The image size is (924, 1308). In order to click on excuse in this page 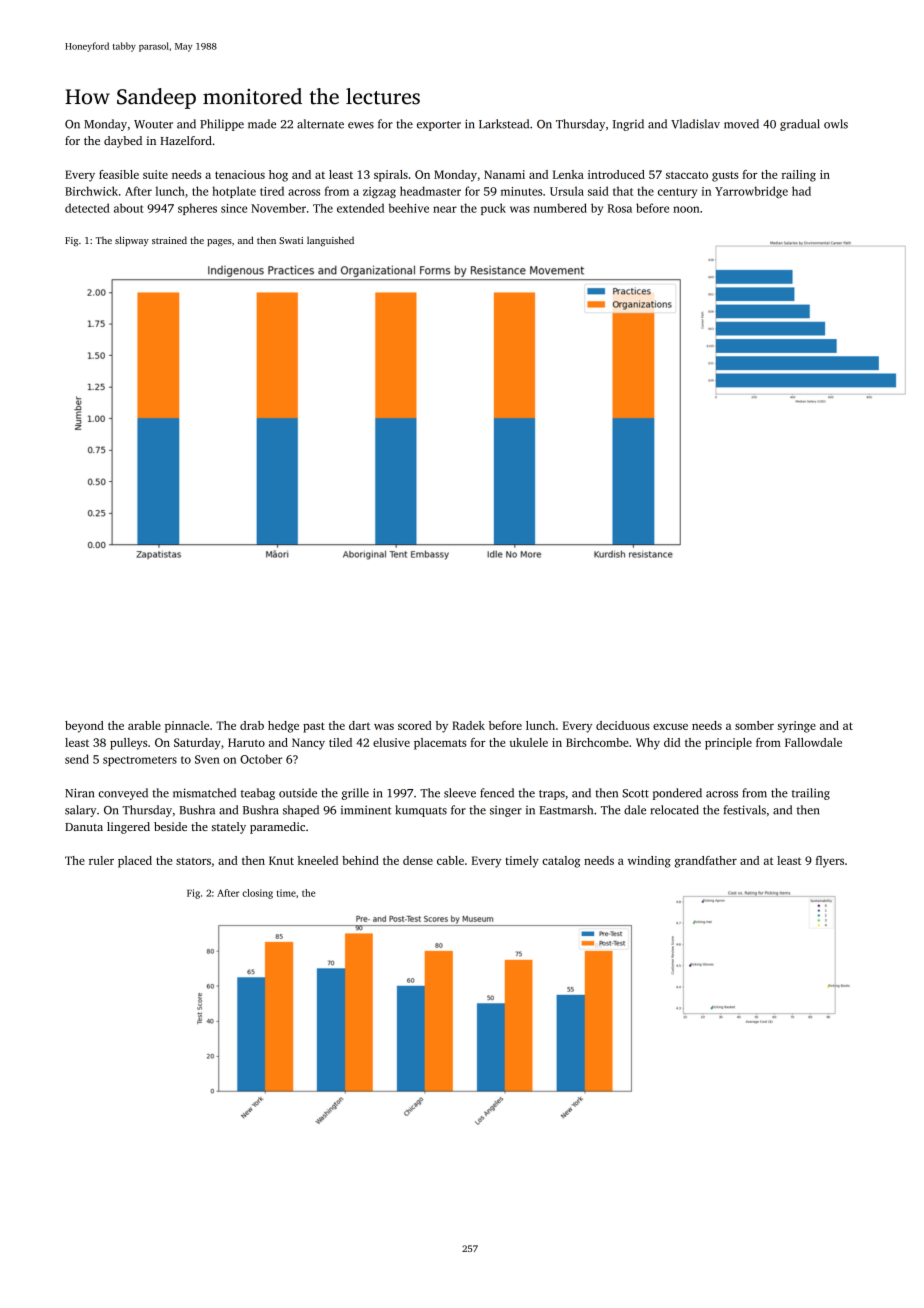, I will do `click(670, 726)`.
